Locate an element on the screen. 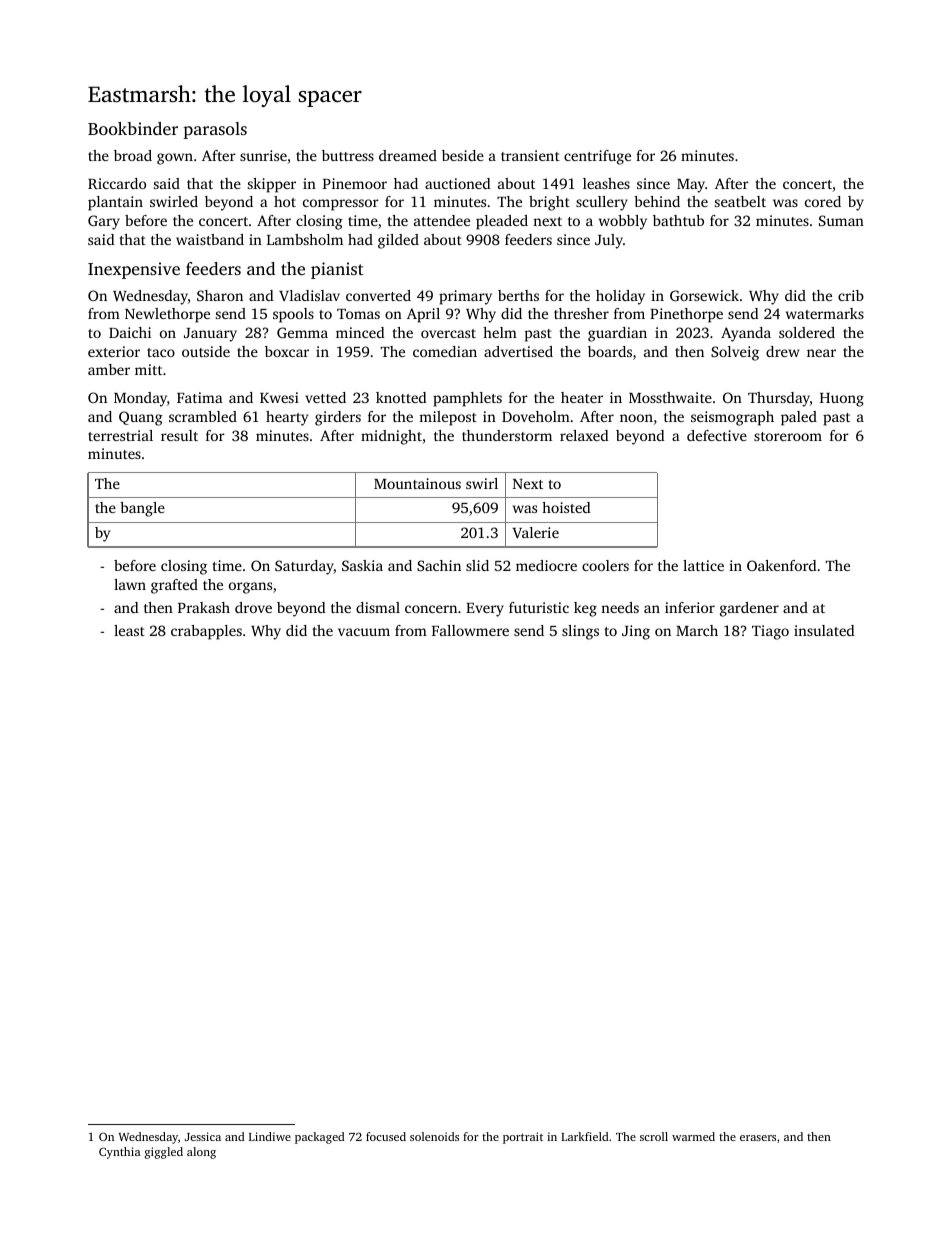 This screenshot has height=1233, width=952. Saskia is located at coordinates (362, 565).
